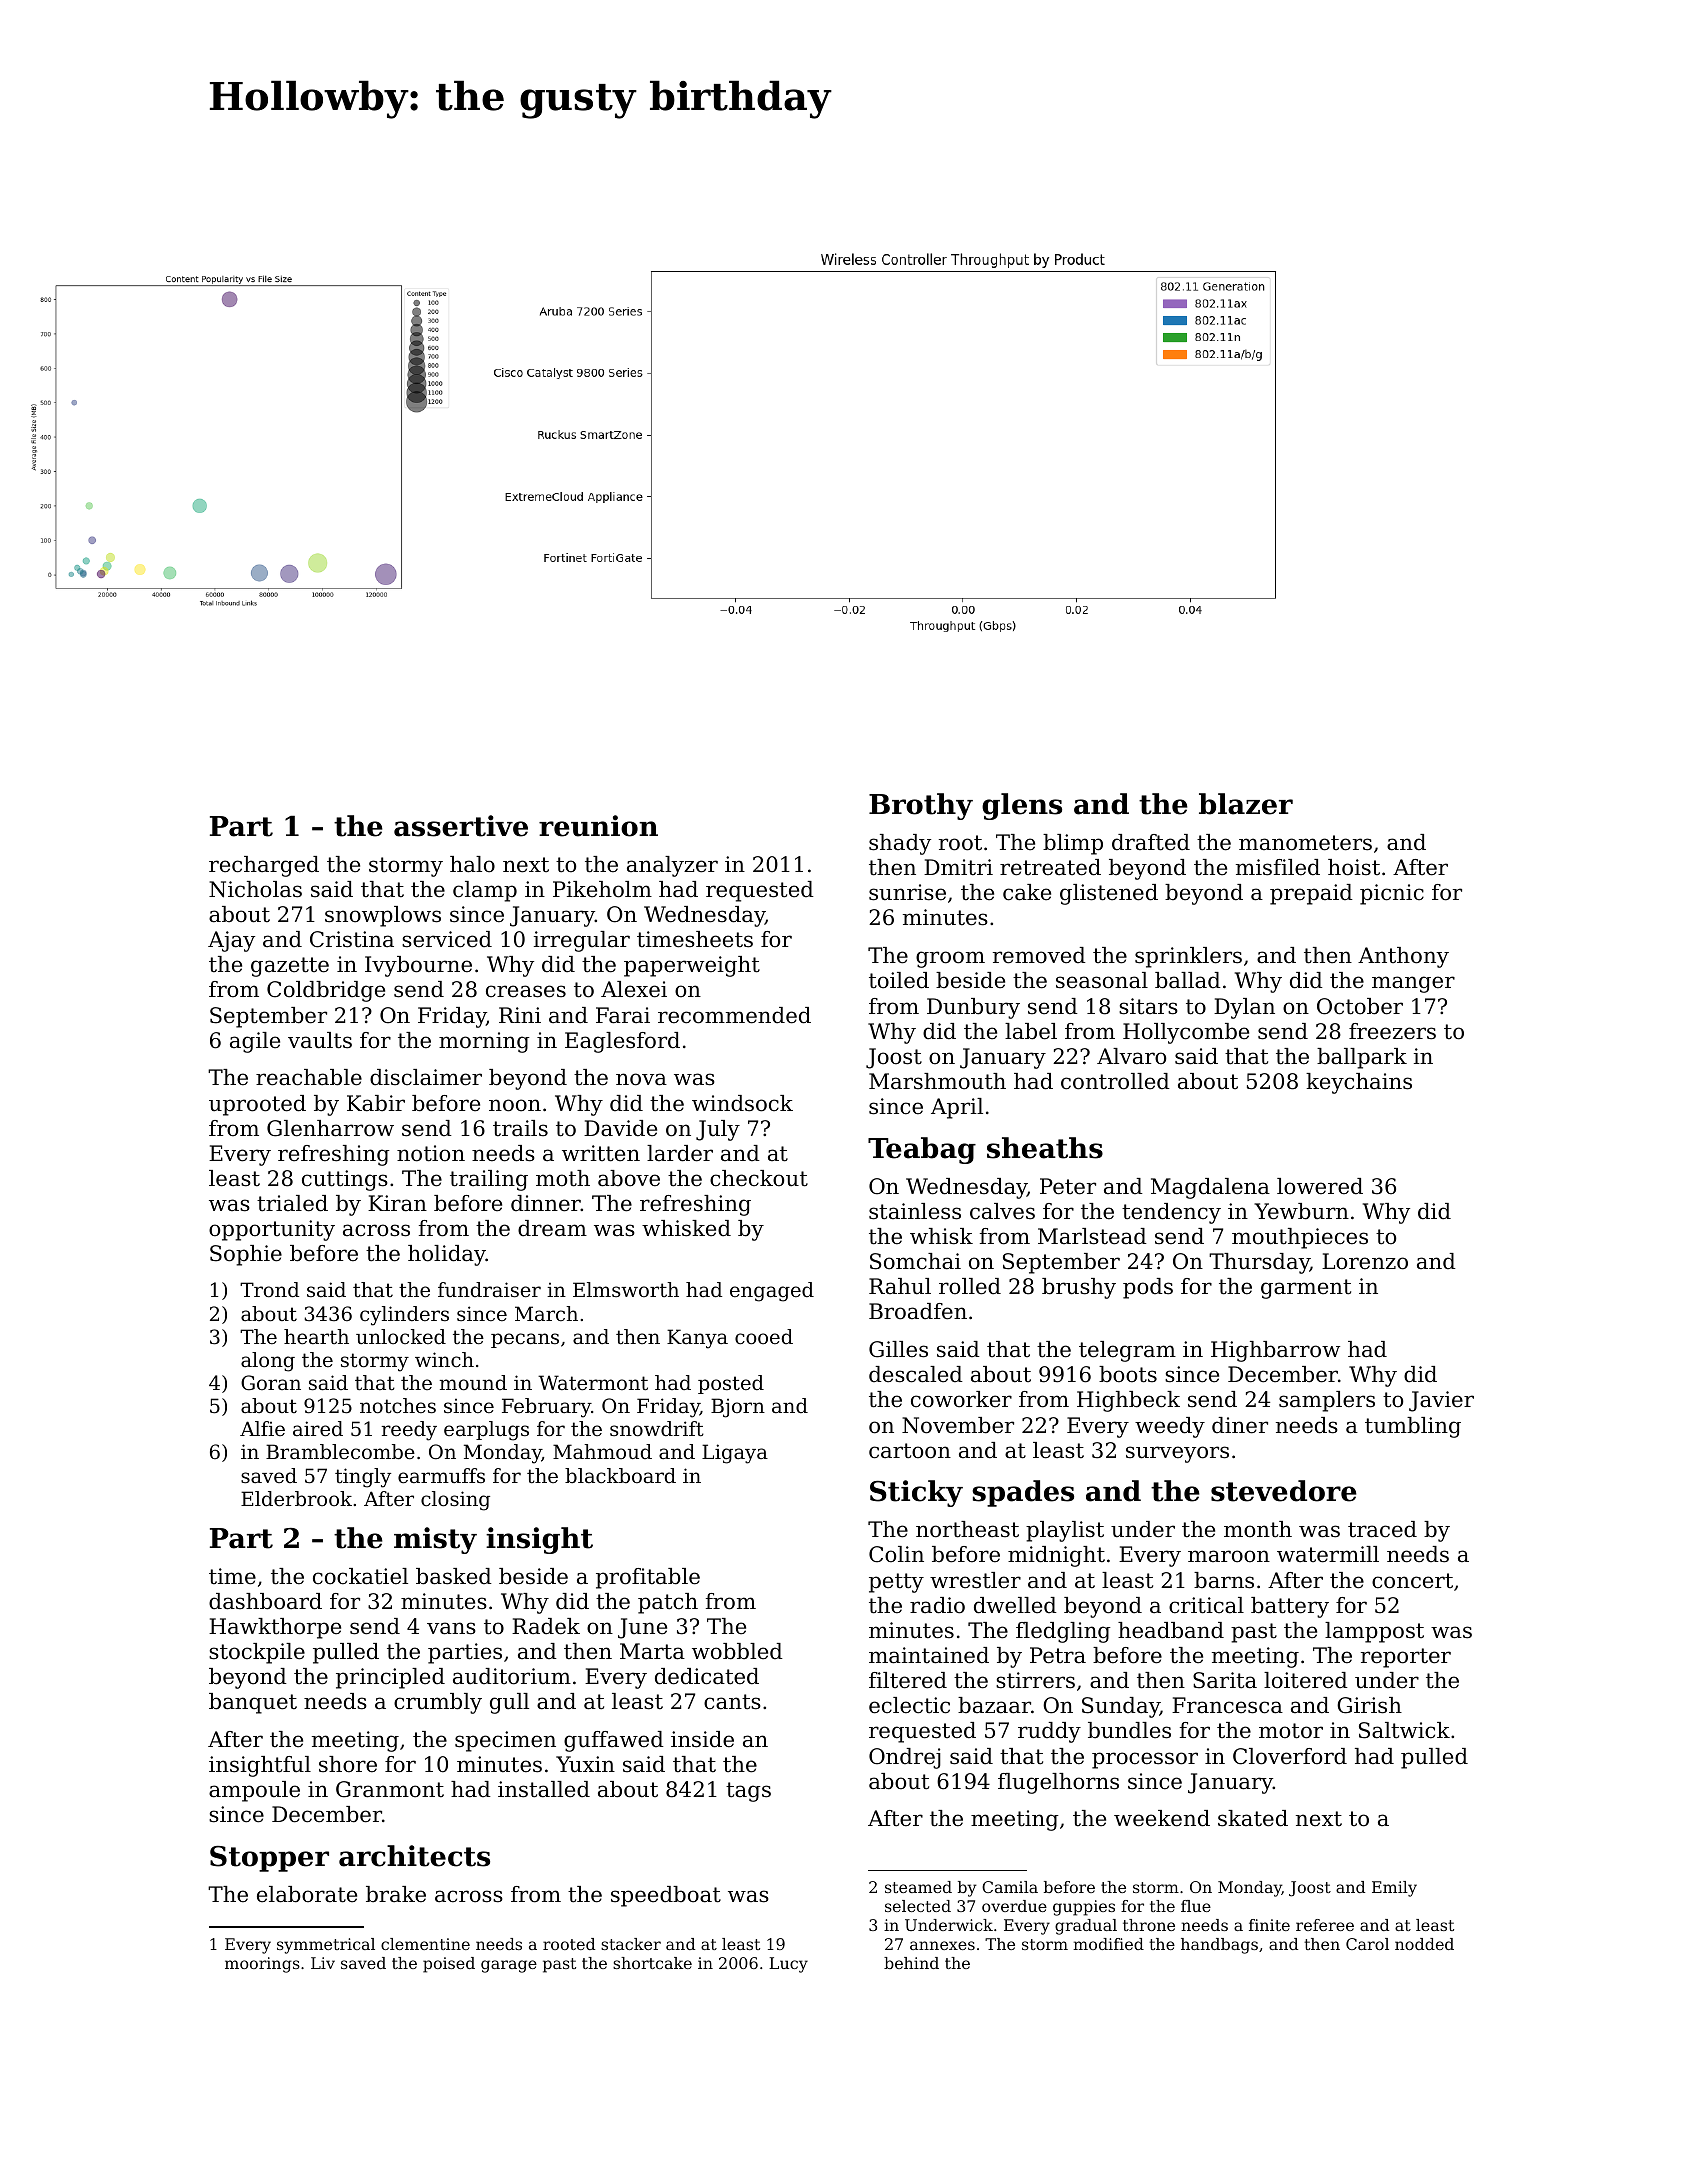 This screenshot has height=2178, width=1683. Describe the element at coordinates (431, 1153) in the screenshot. I see `notion` at that location.
